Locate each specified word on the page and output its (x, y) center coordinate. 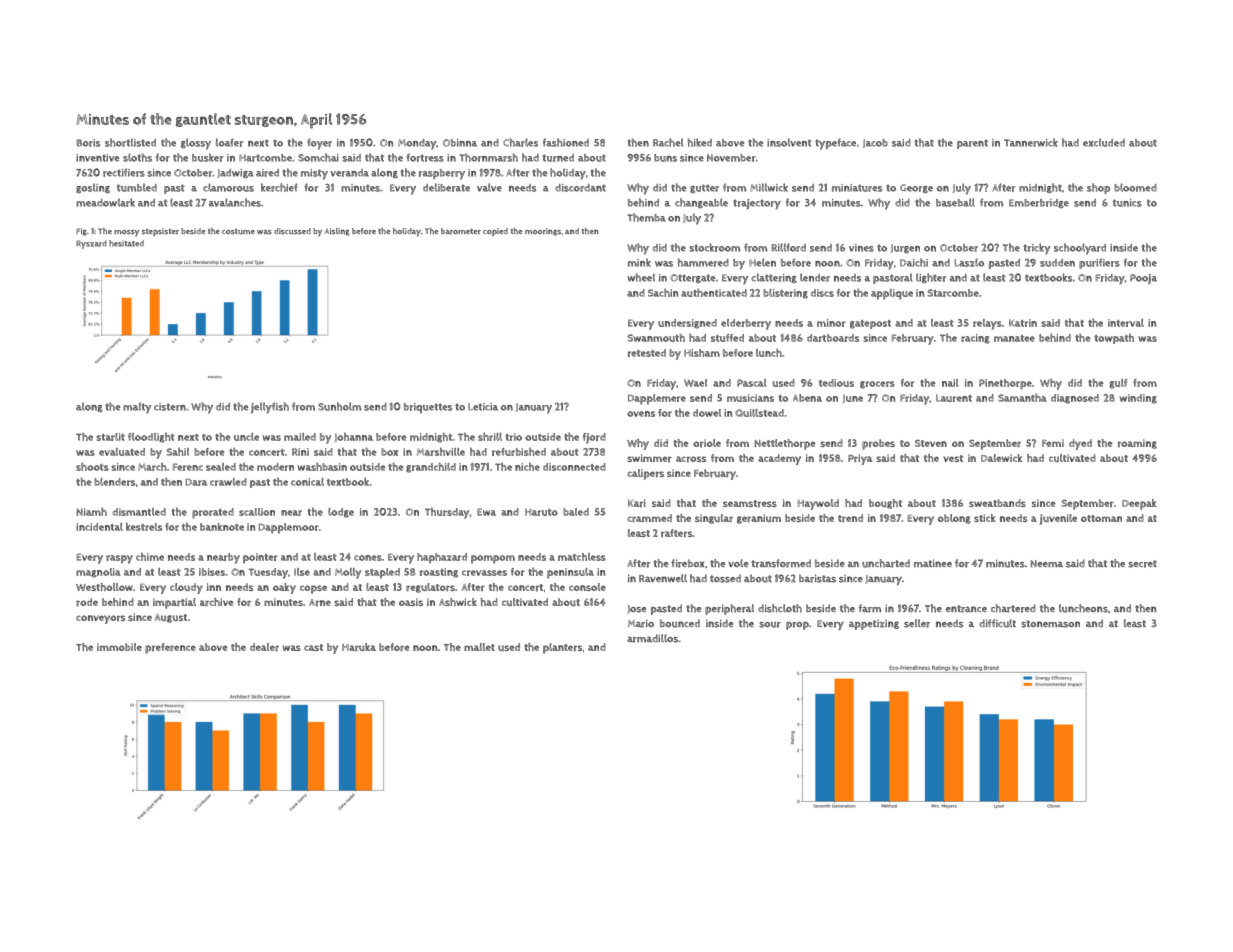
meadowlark (105, 202)
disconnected (574, 467)
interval (1126, 323)
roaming (1137, 444)
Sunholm (339, 406)
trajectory (757, 204)
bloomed (1135, 187)
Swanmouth (656, 338)
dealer (264, 647)
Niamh (92, 511)
